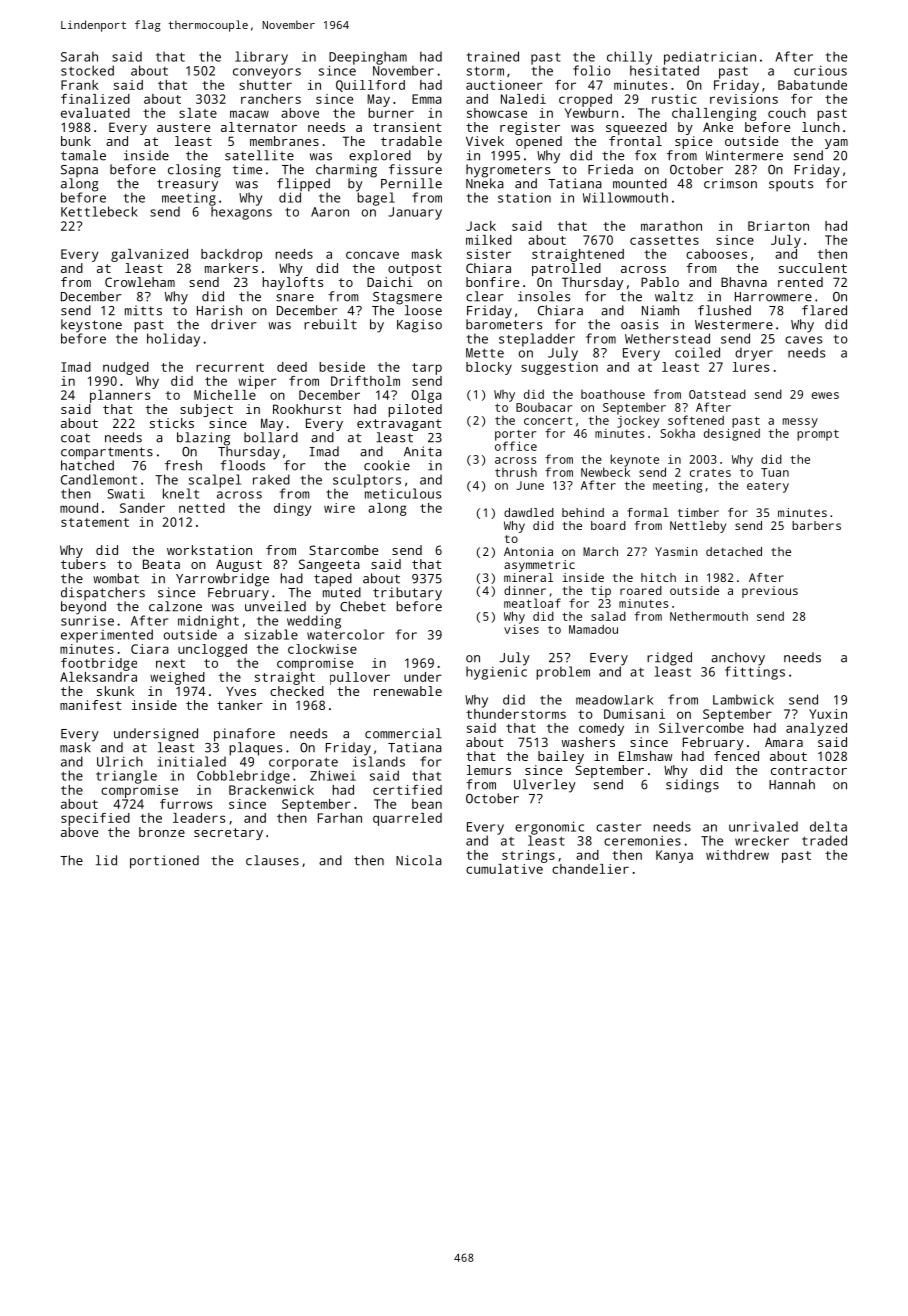 The width and height of the screenshot is (908, 1316). What do you see at coordinates (504, 869) in the screenshot?
I see `cumulative` at bounding box center [504, 869].
